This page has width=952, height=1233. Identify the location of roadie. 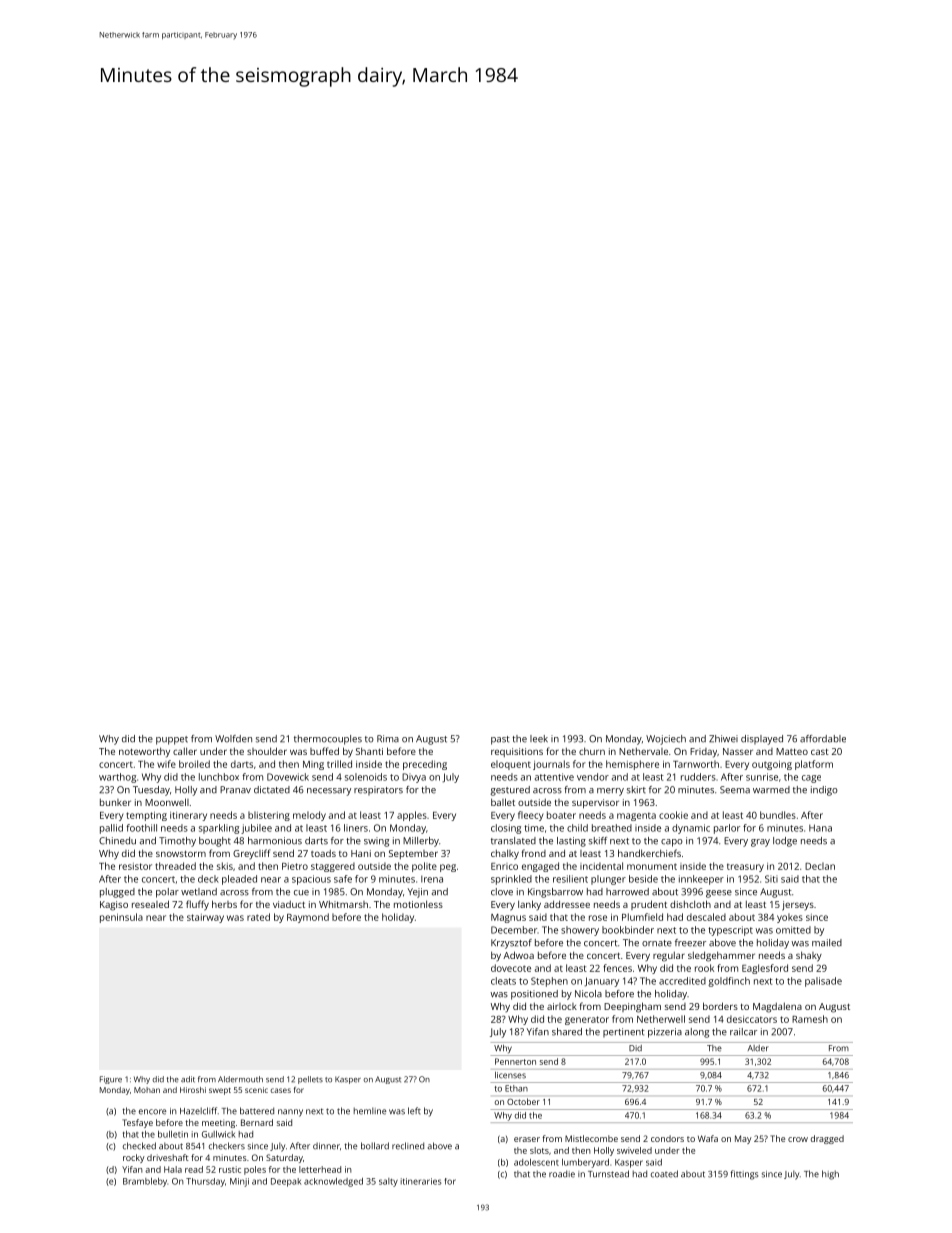
(562, 1174).
